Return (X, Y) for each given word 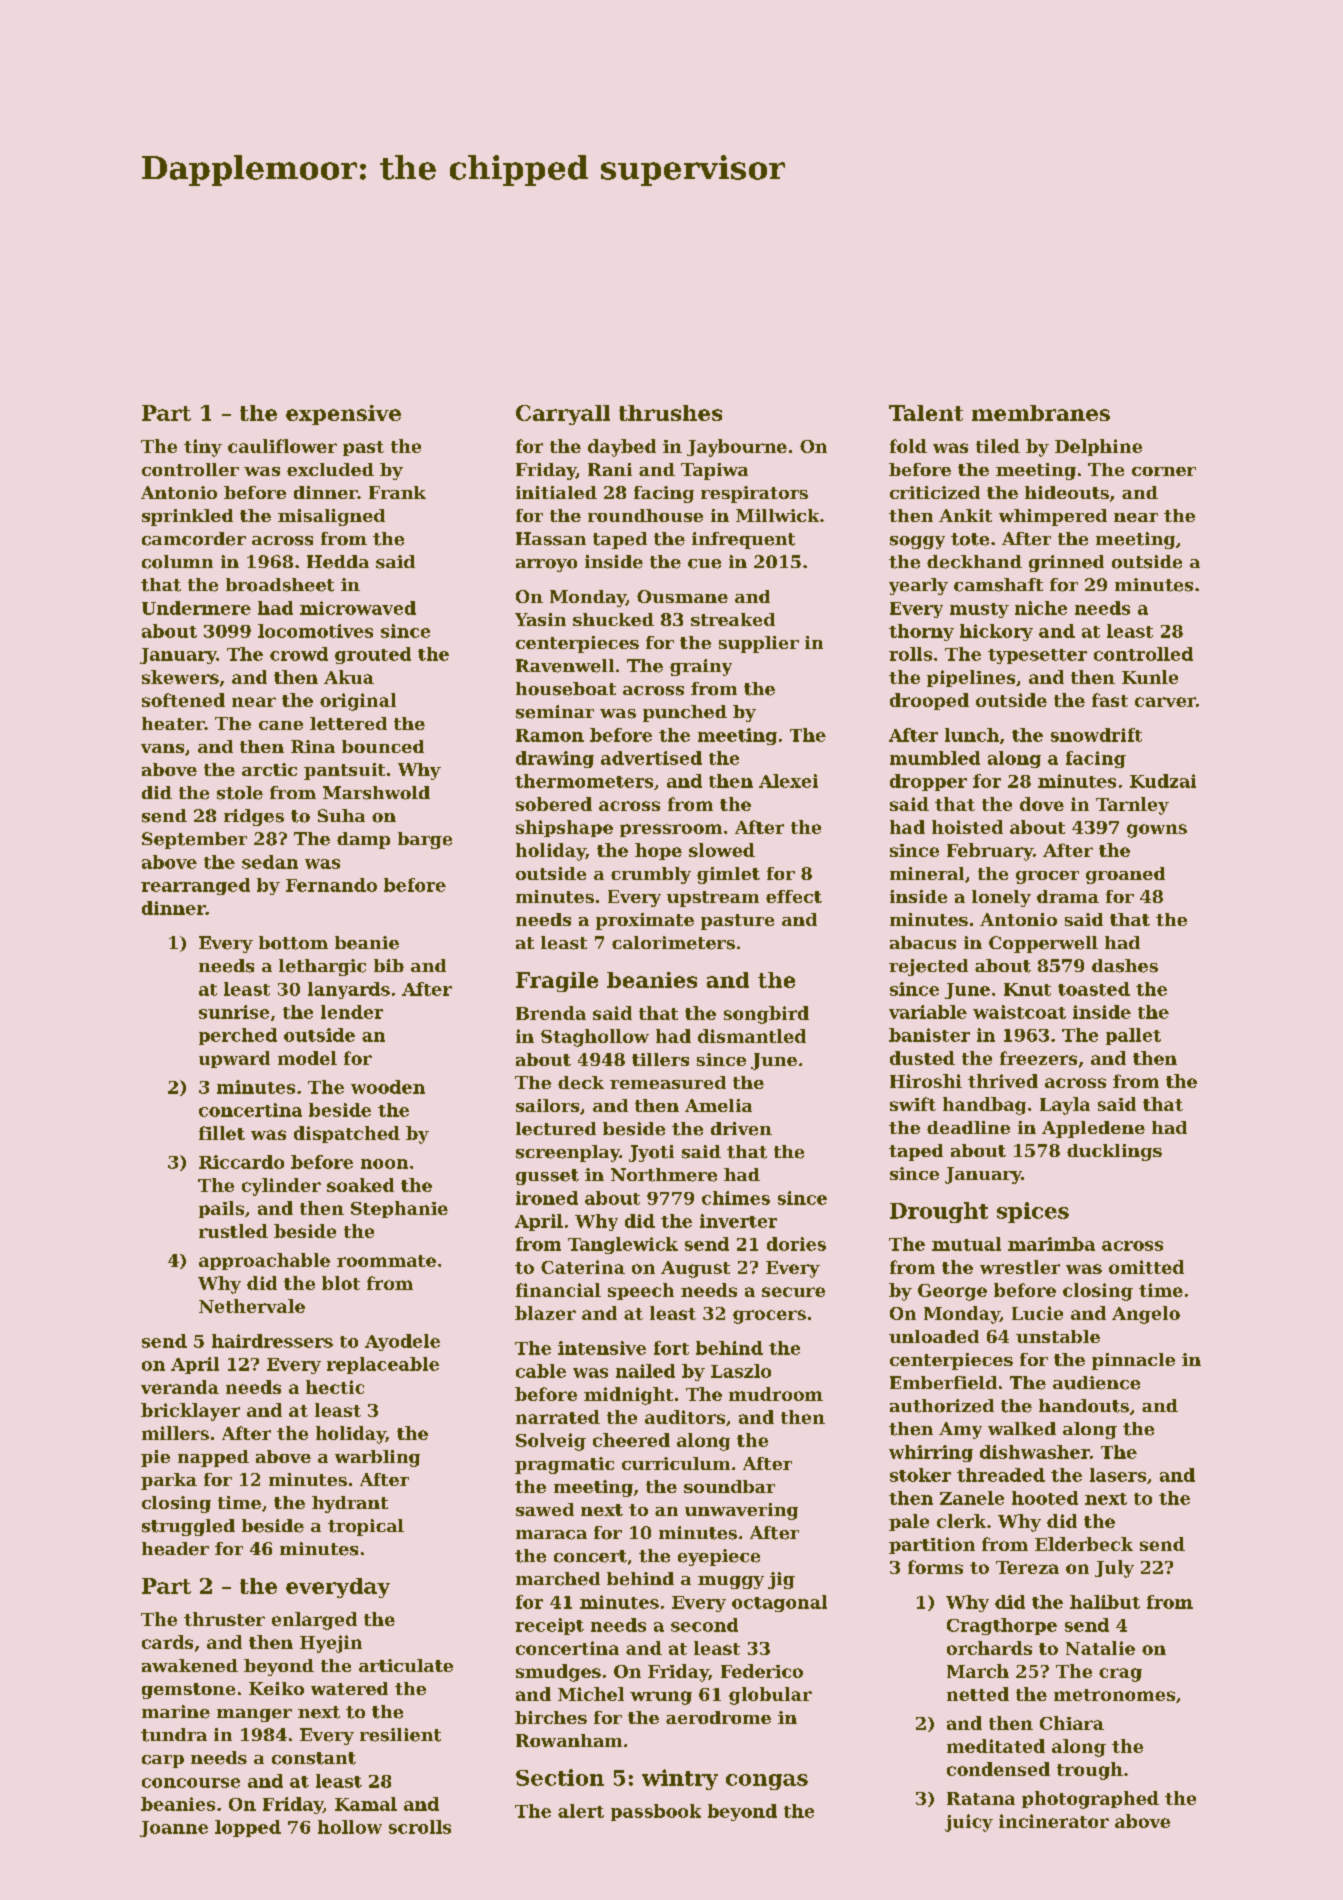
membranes (1041, 413)
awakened (190, 1665)
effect (794, 896)
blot (341, 1283)
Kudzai (1163, 781)
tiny (203, 448)
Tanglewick (623, 1245)
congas (767, 1782)
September (194, 840)
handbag (984, 1106)
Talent (926, 413)
